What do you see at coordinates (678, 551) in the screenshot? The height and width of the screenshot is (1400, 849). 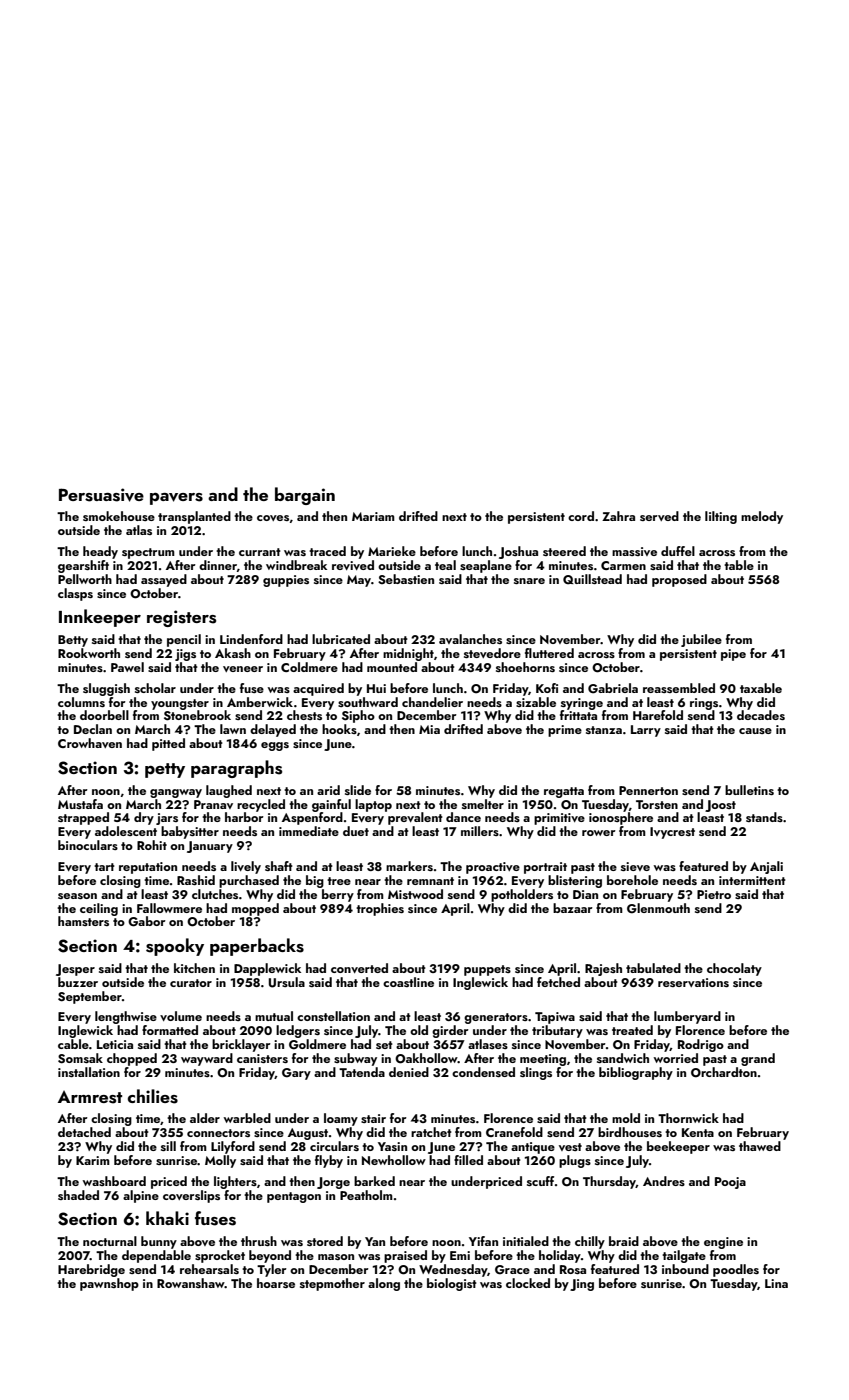 I see `duffel` at bounding box center [678, 551].
